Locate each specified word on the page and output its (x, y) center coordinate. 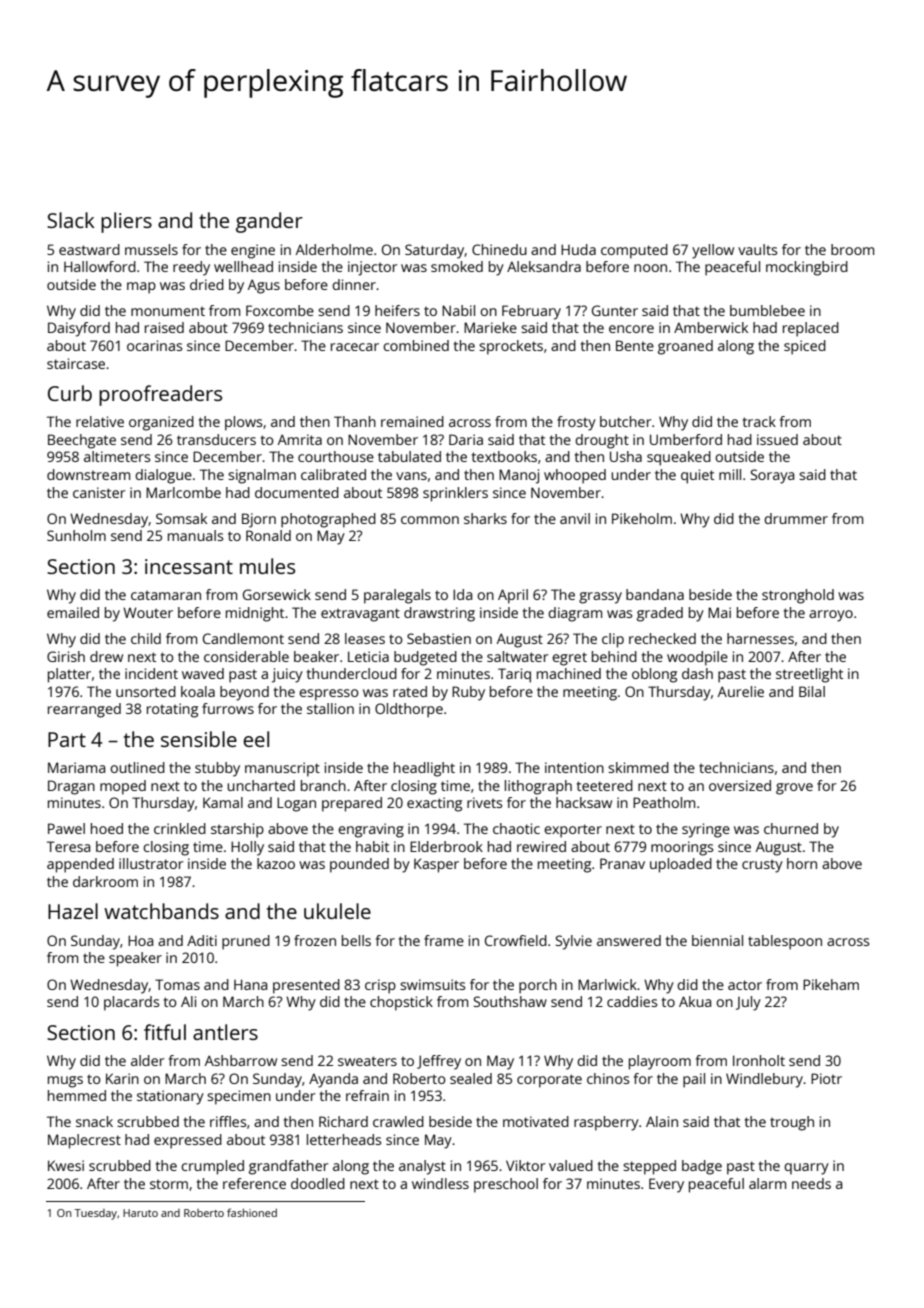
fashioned (252, 1212)
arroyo (831, 616)
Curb (70, 393)
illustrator (151, 863)
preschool (506, 1185)
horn (802, 863)
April (513, 596)
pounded (359, 865)
